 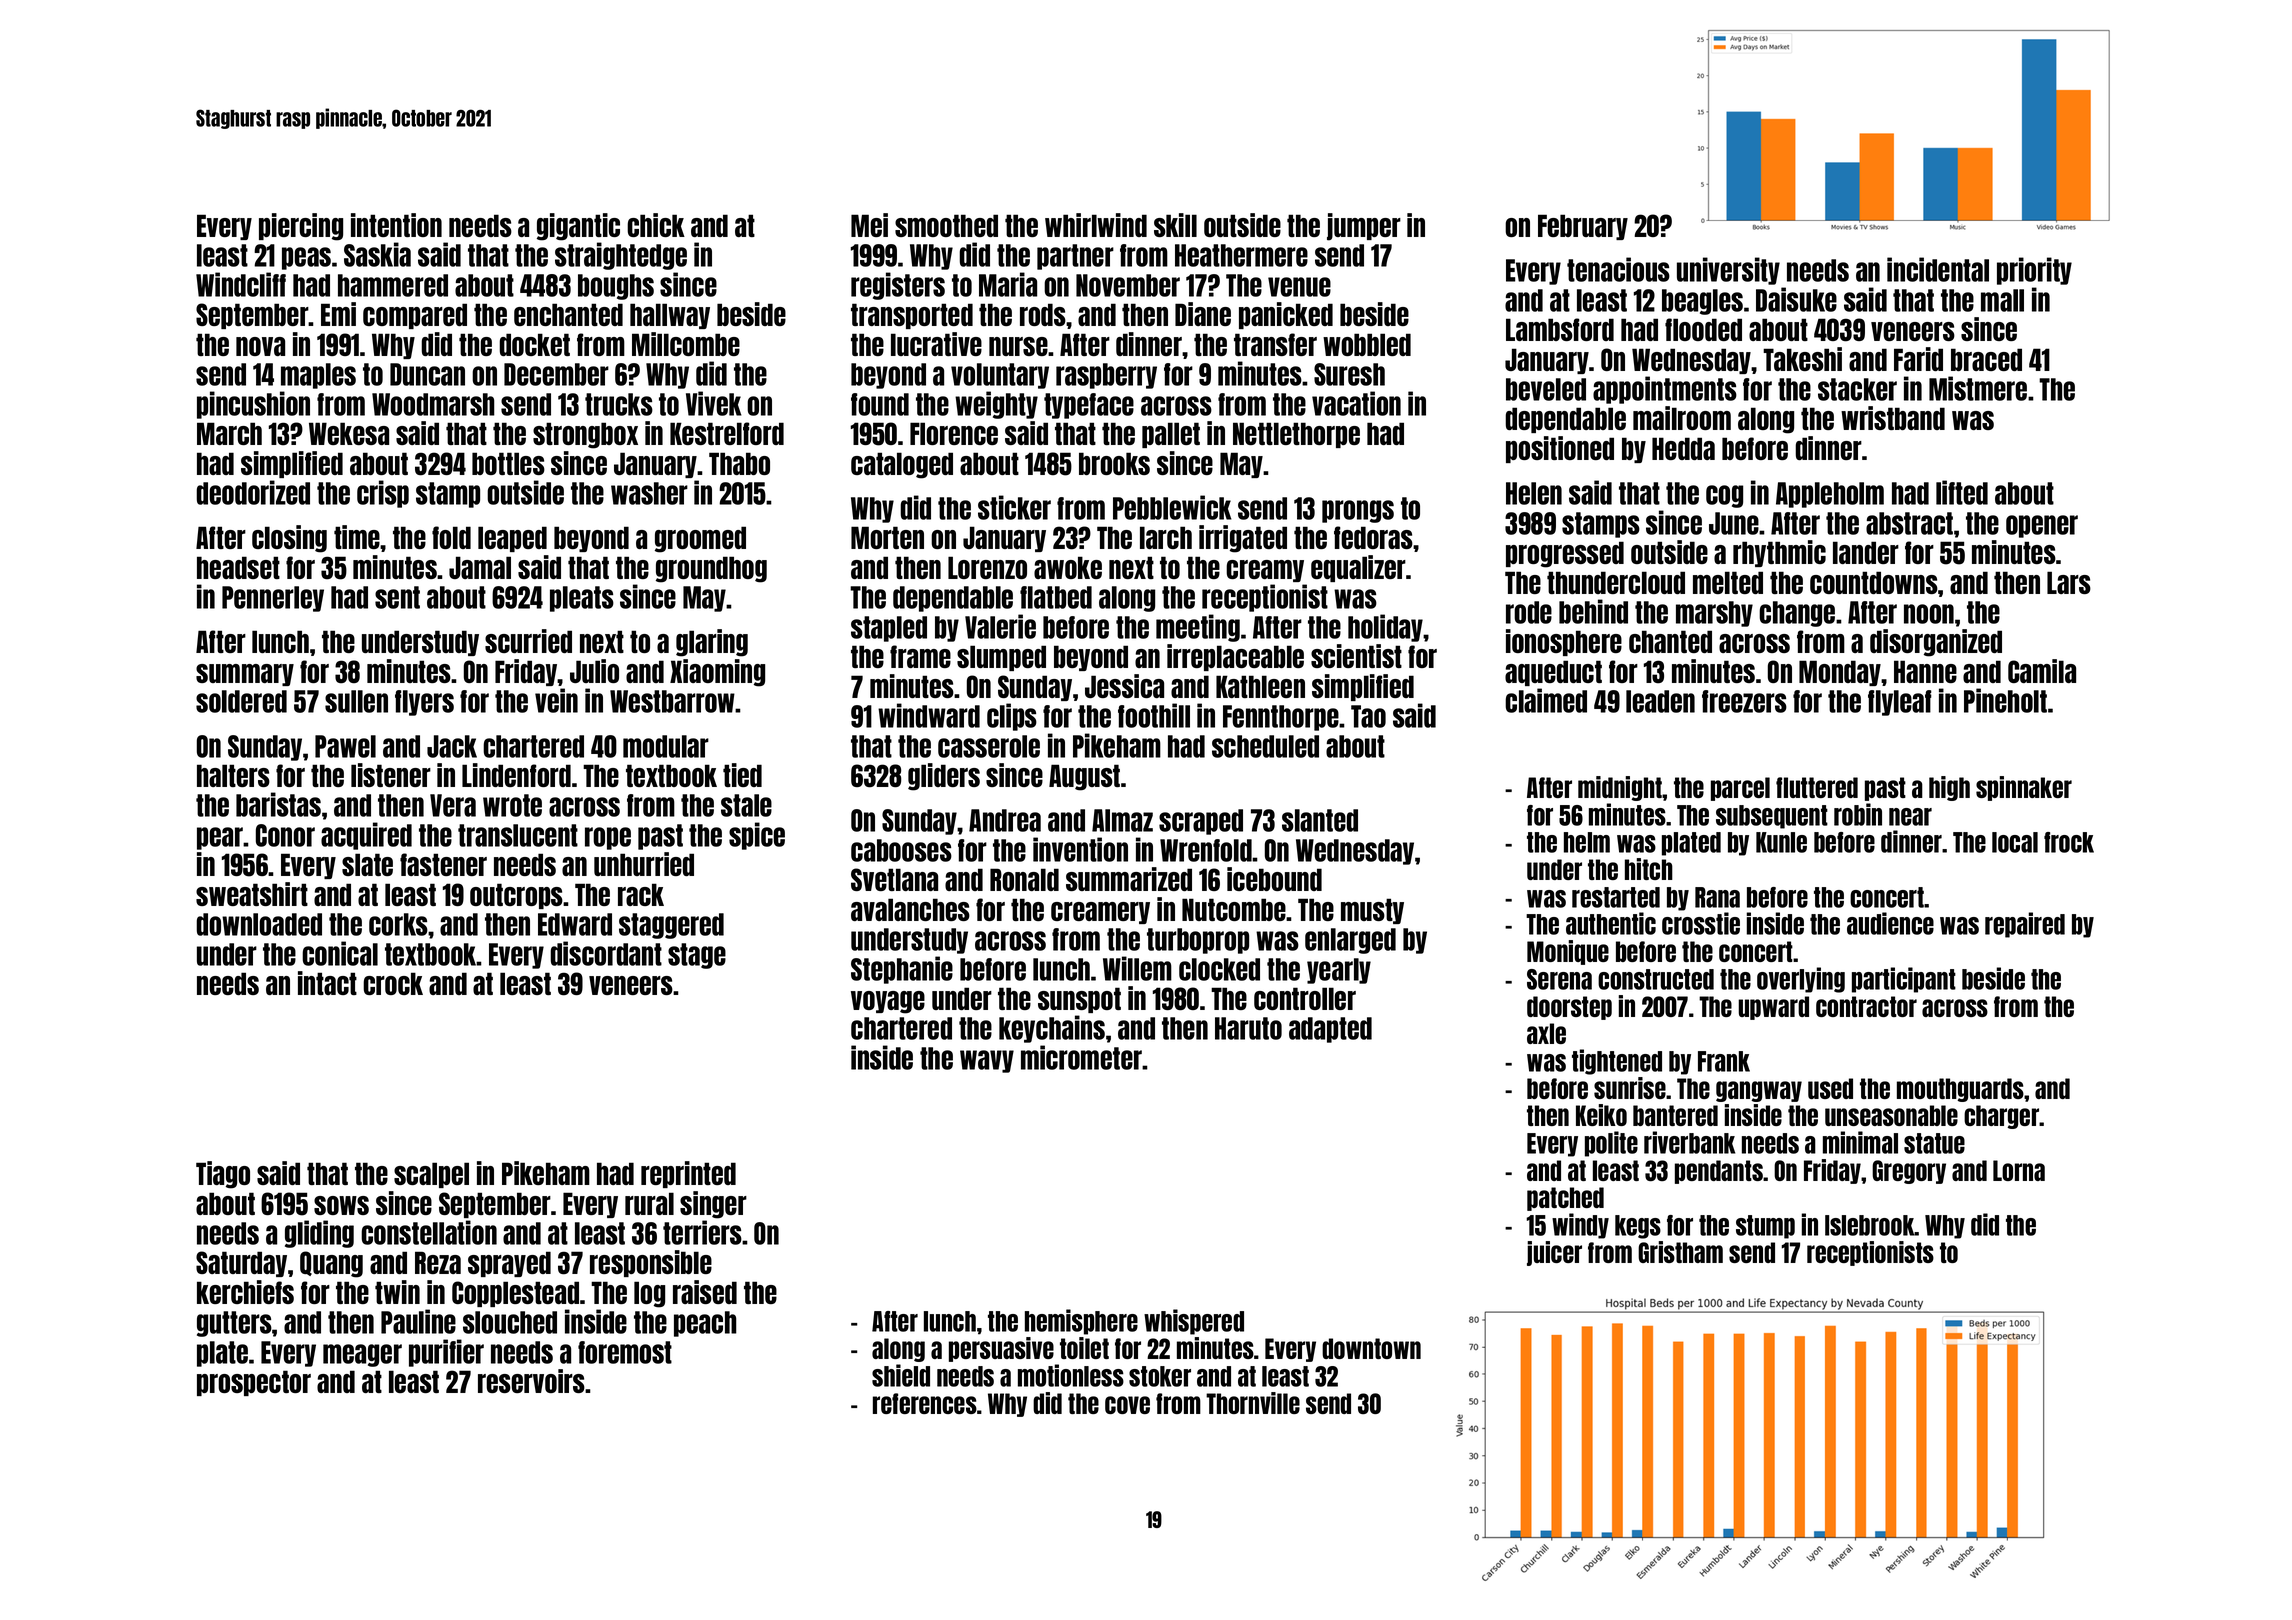 What do you see at coordinates (1081, 1322) in the screenshot?
I see `hemisphere` at bounding box center [1081, 1322].
